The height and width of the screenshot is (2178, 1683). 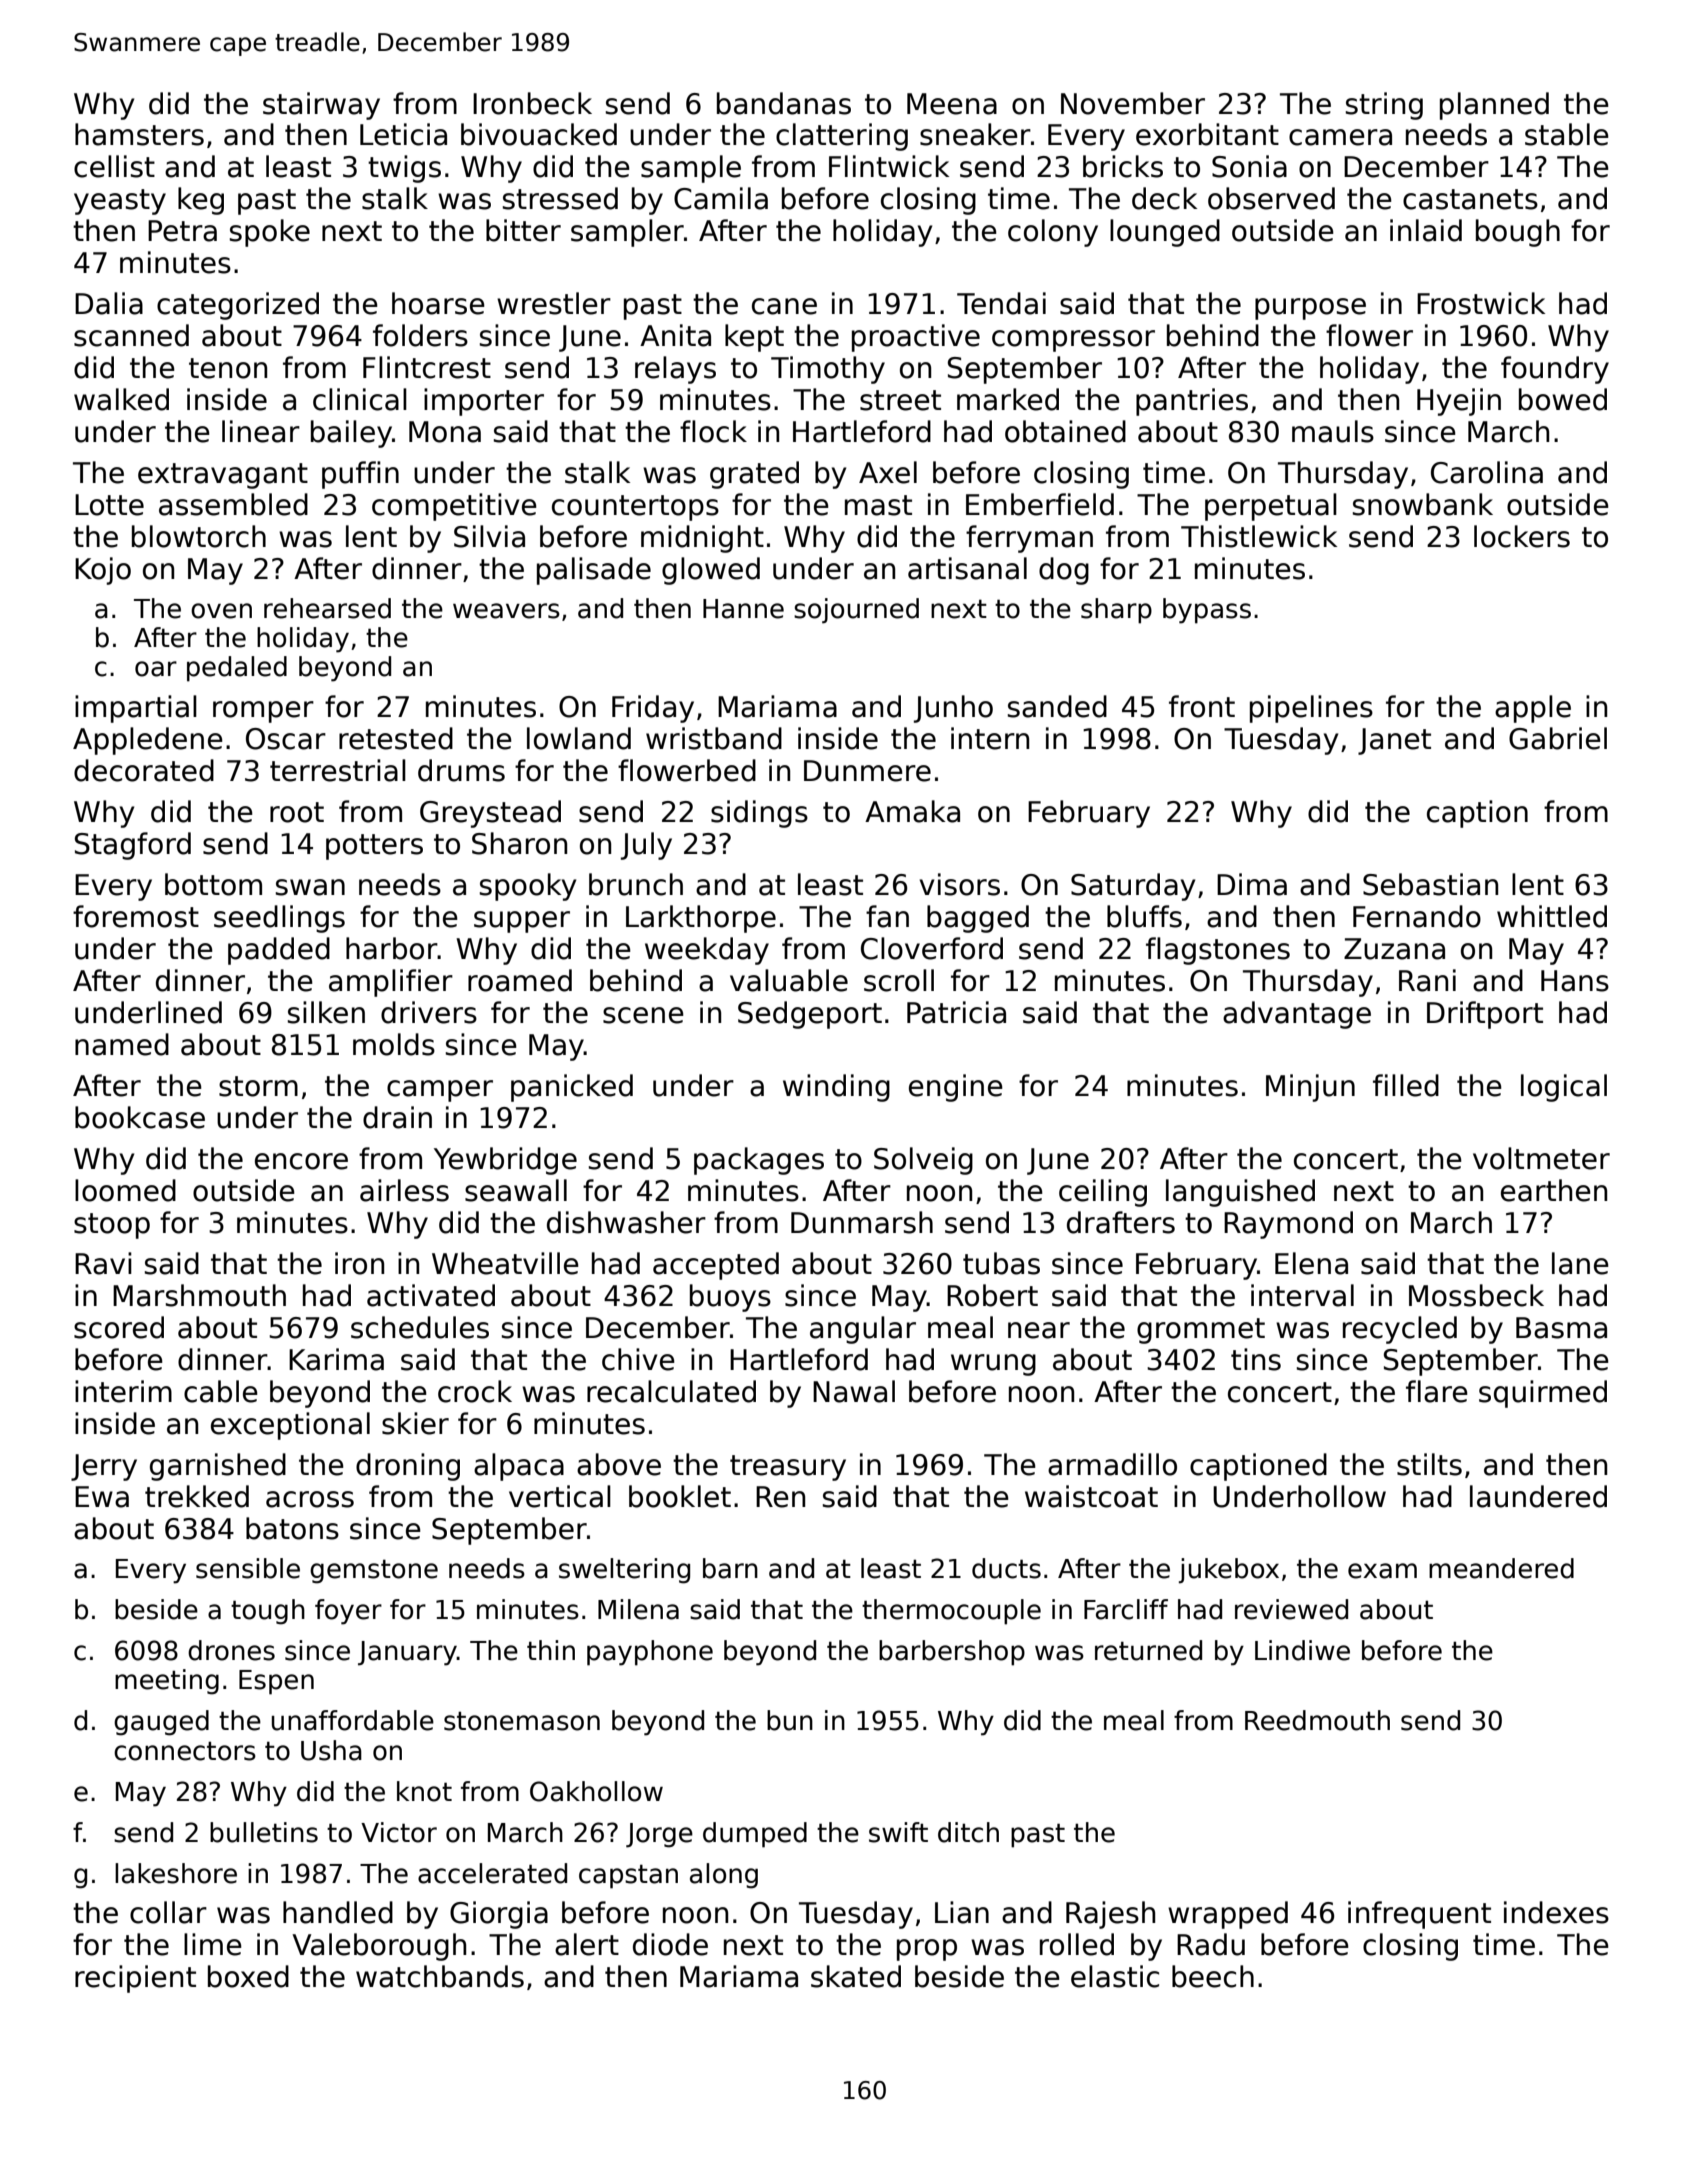 I want to click on Robert, so click(x=992, y=1295).
